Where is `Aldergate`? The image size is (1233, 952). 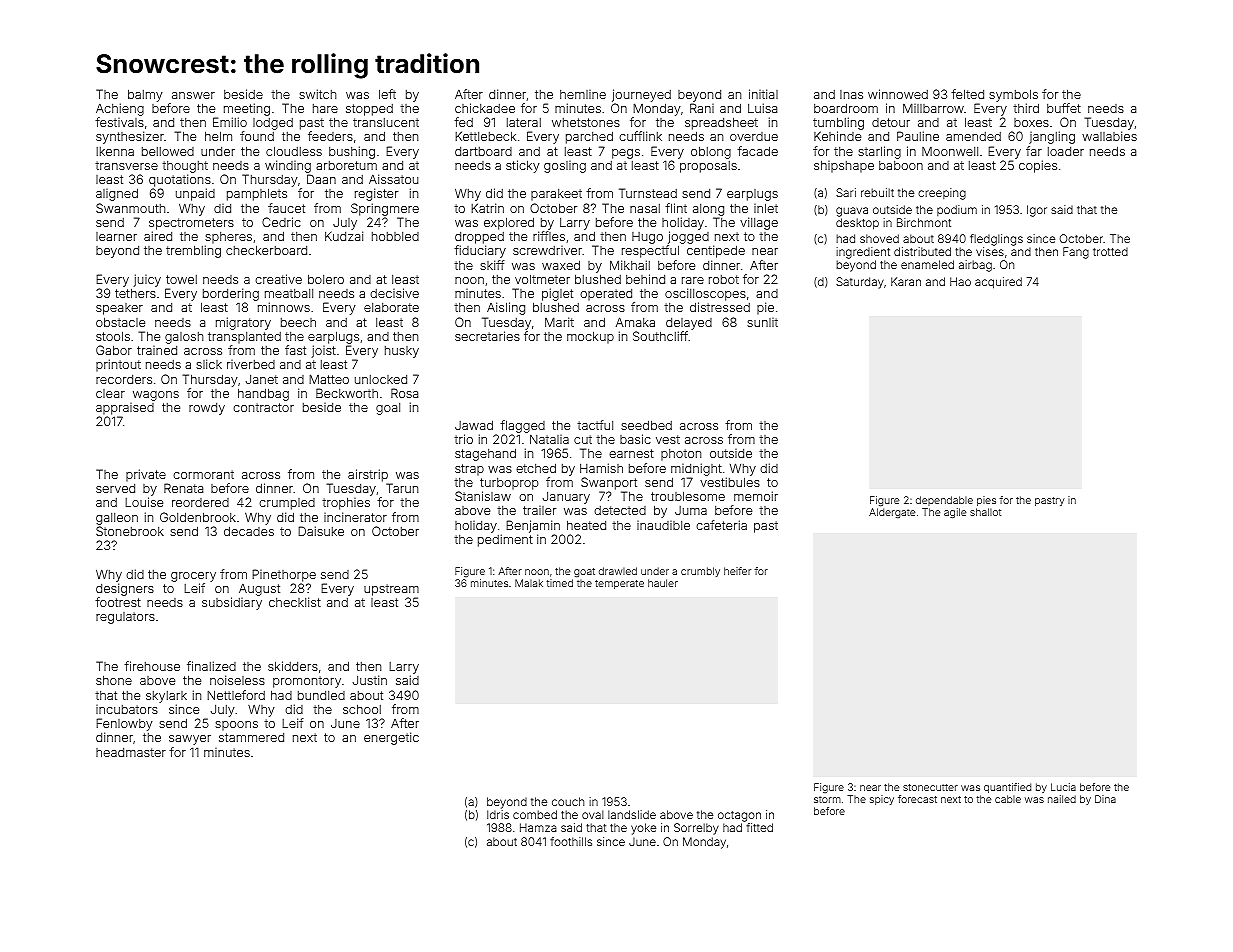
Aldergate is located at coordinates (892, 513).
